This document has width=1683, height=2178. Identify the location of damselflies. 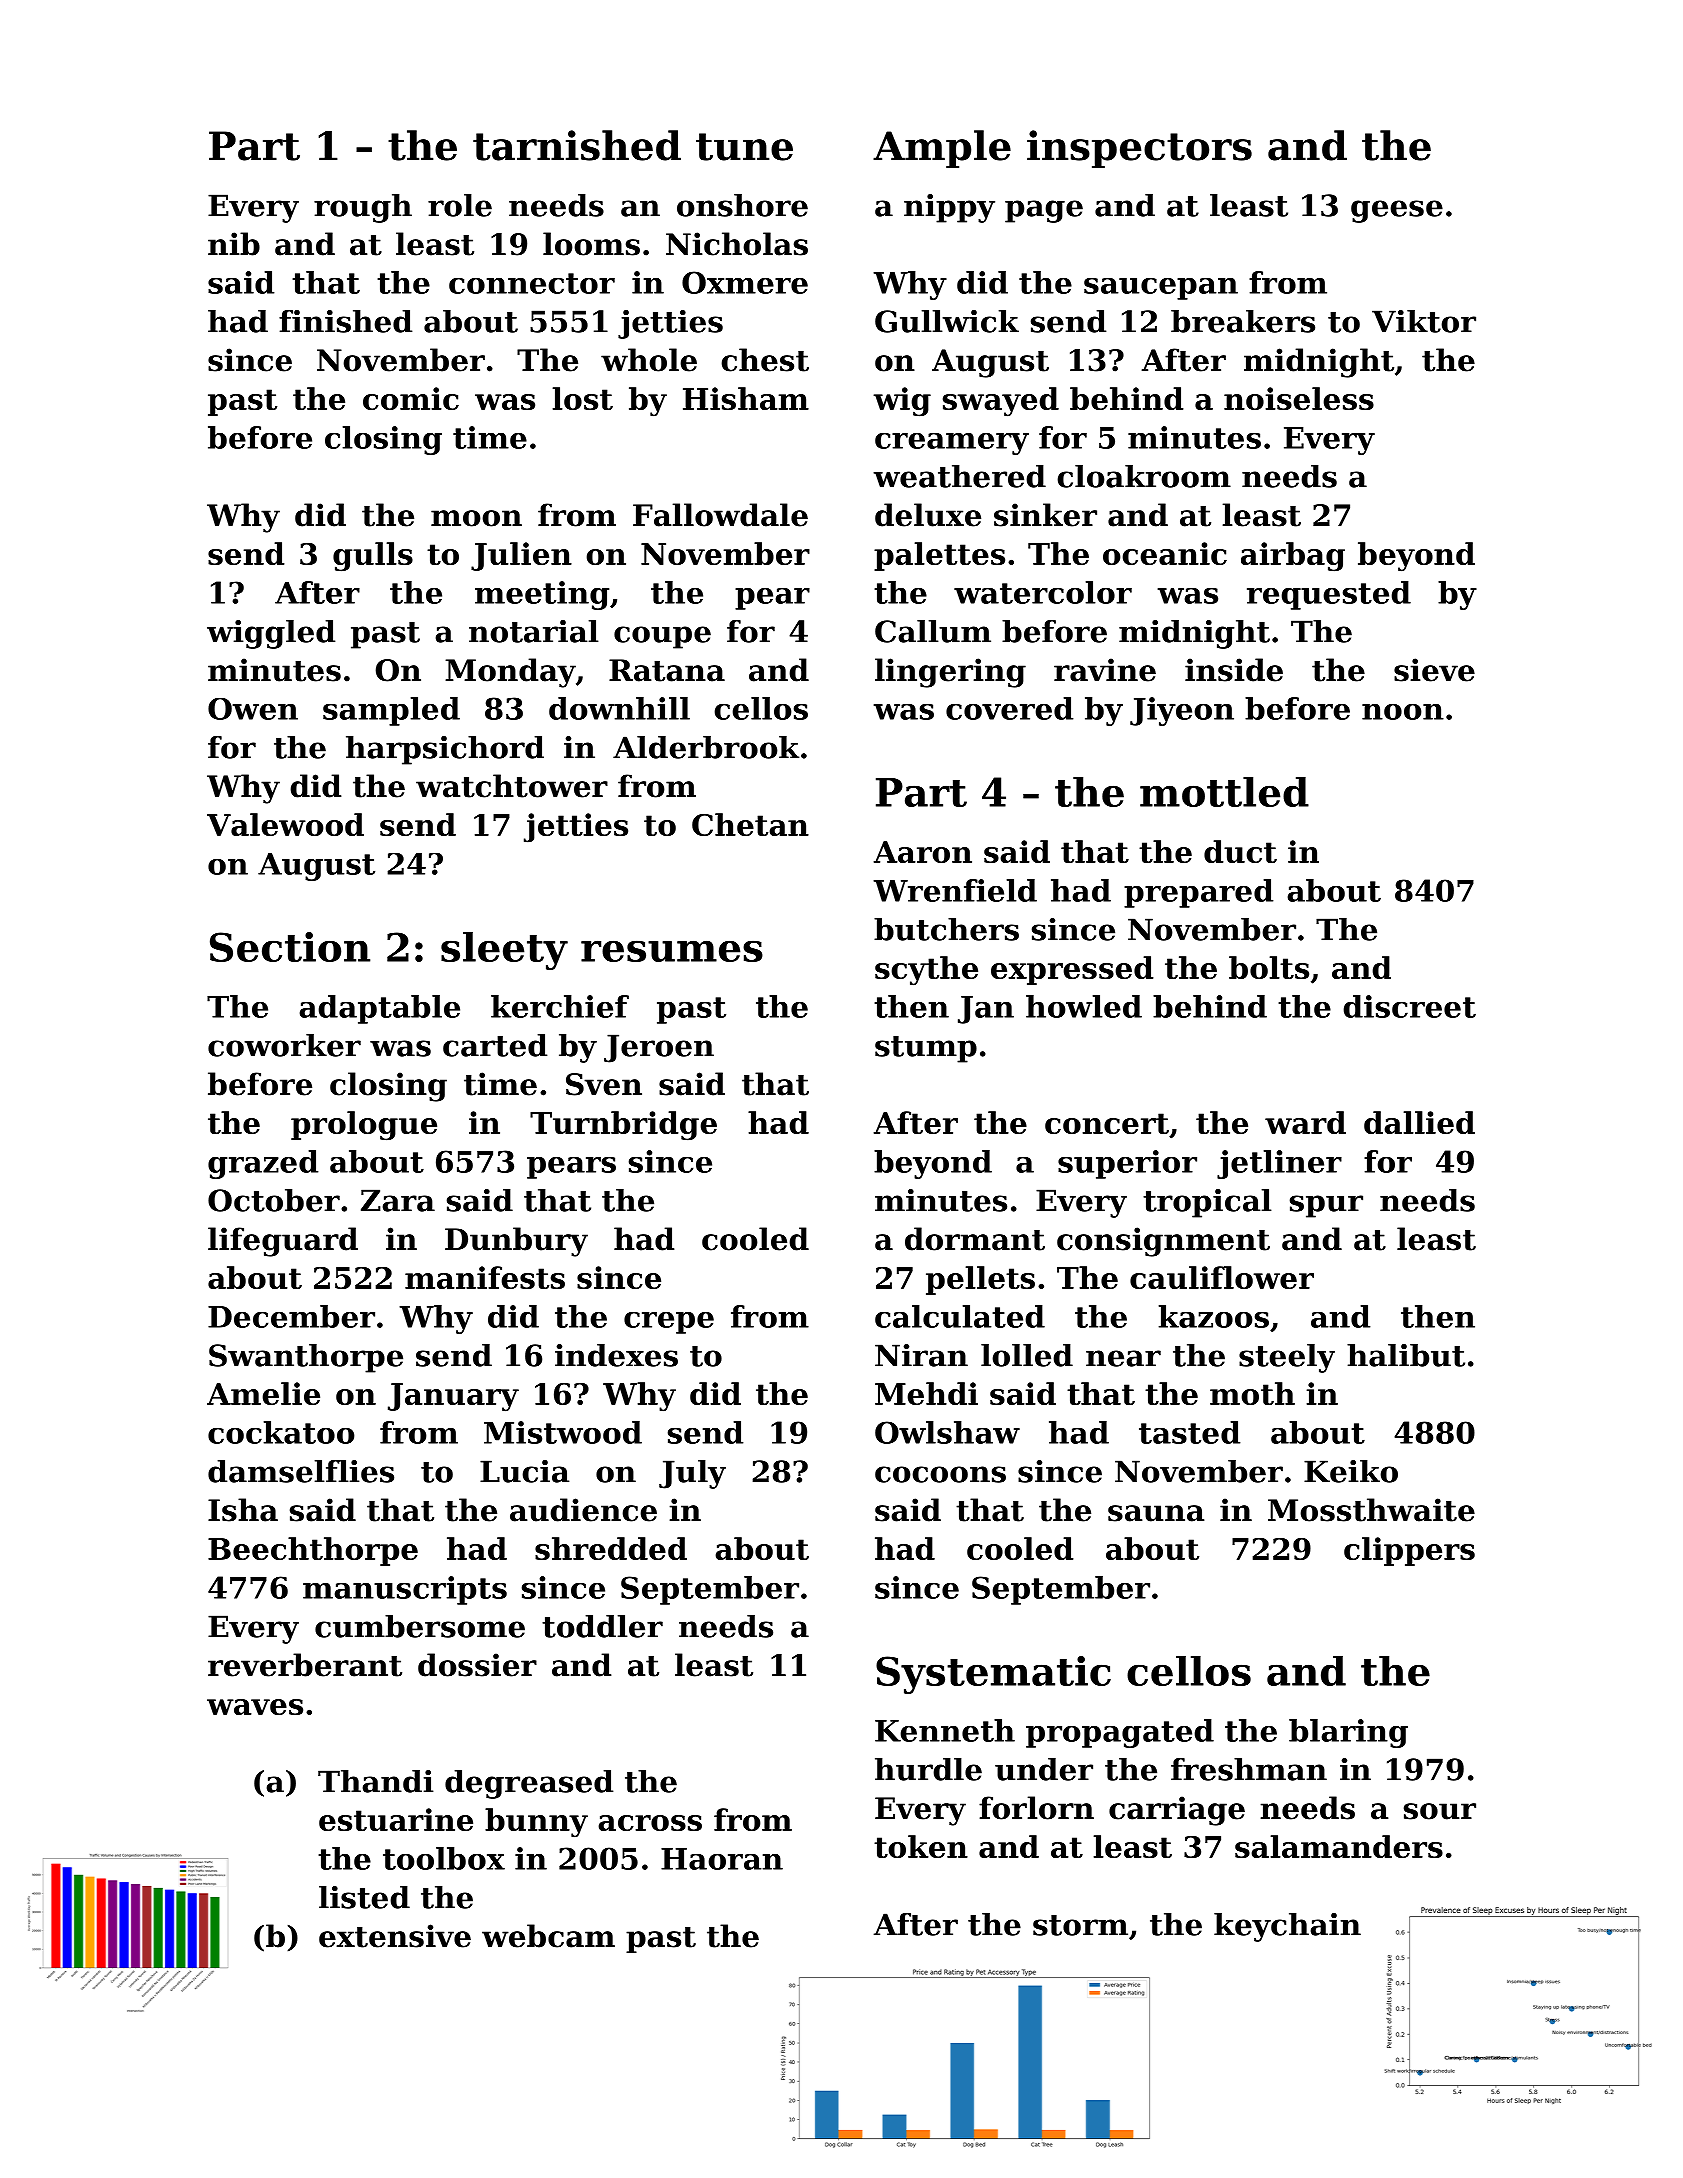
(301, 1471).
